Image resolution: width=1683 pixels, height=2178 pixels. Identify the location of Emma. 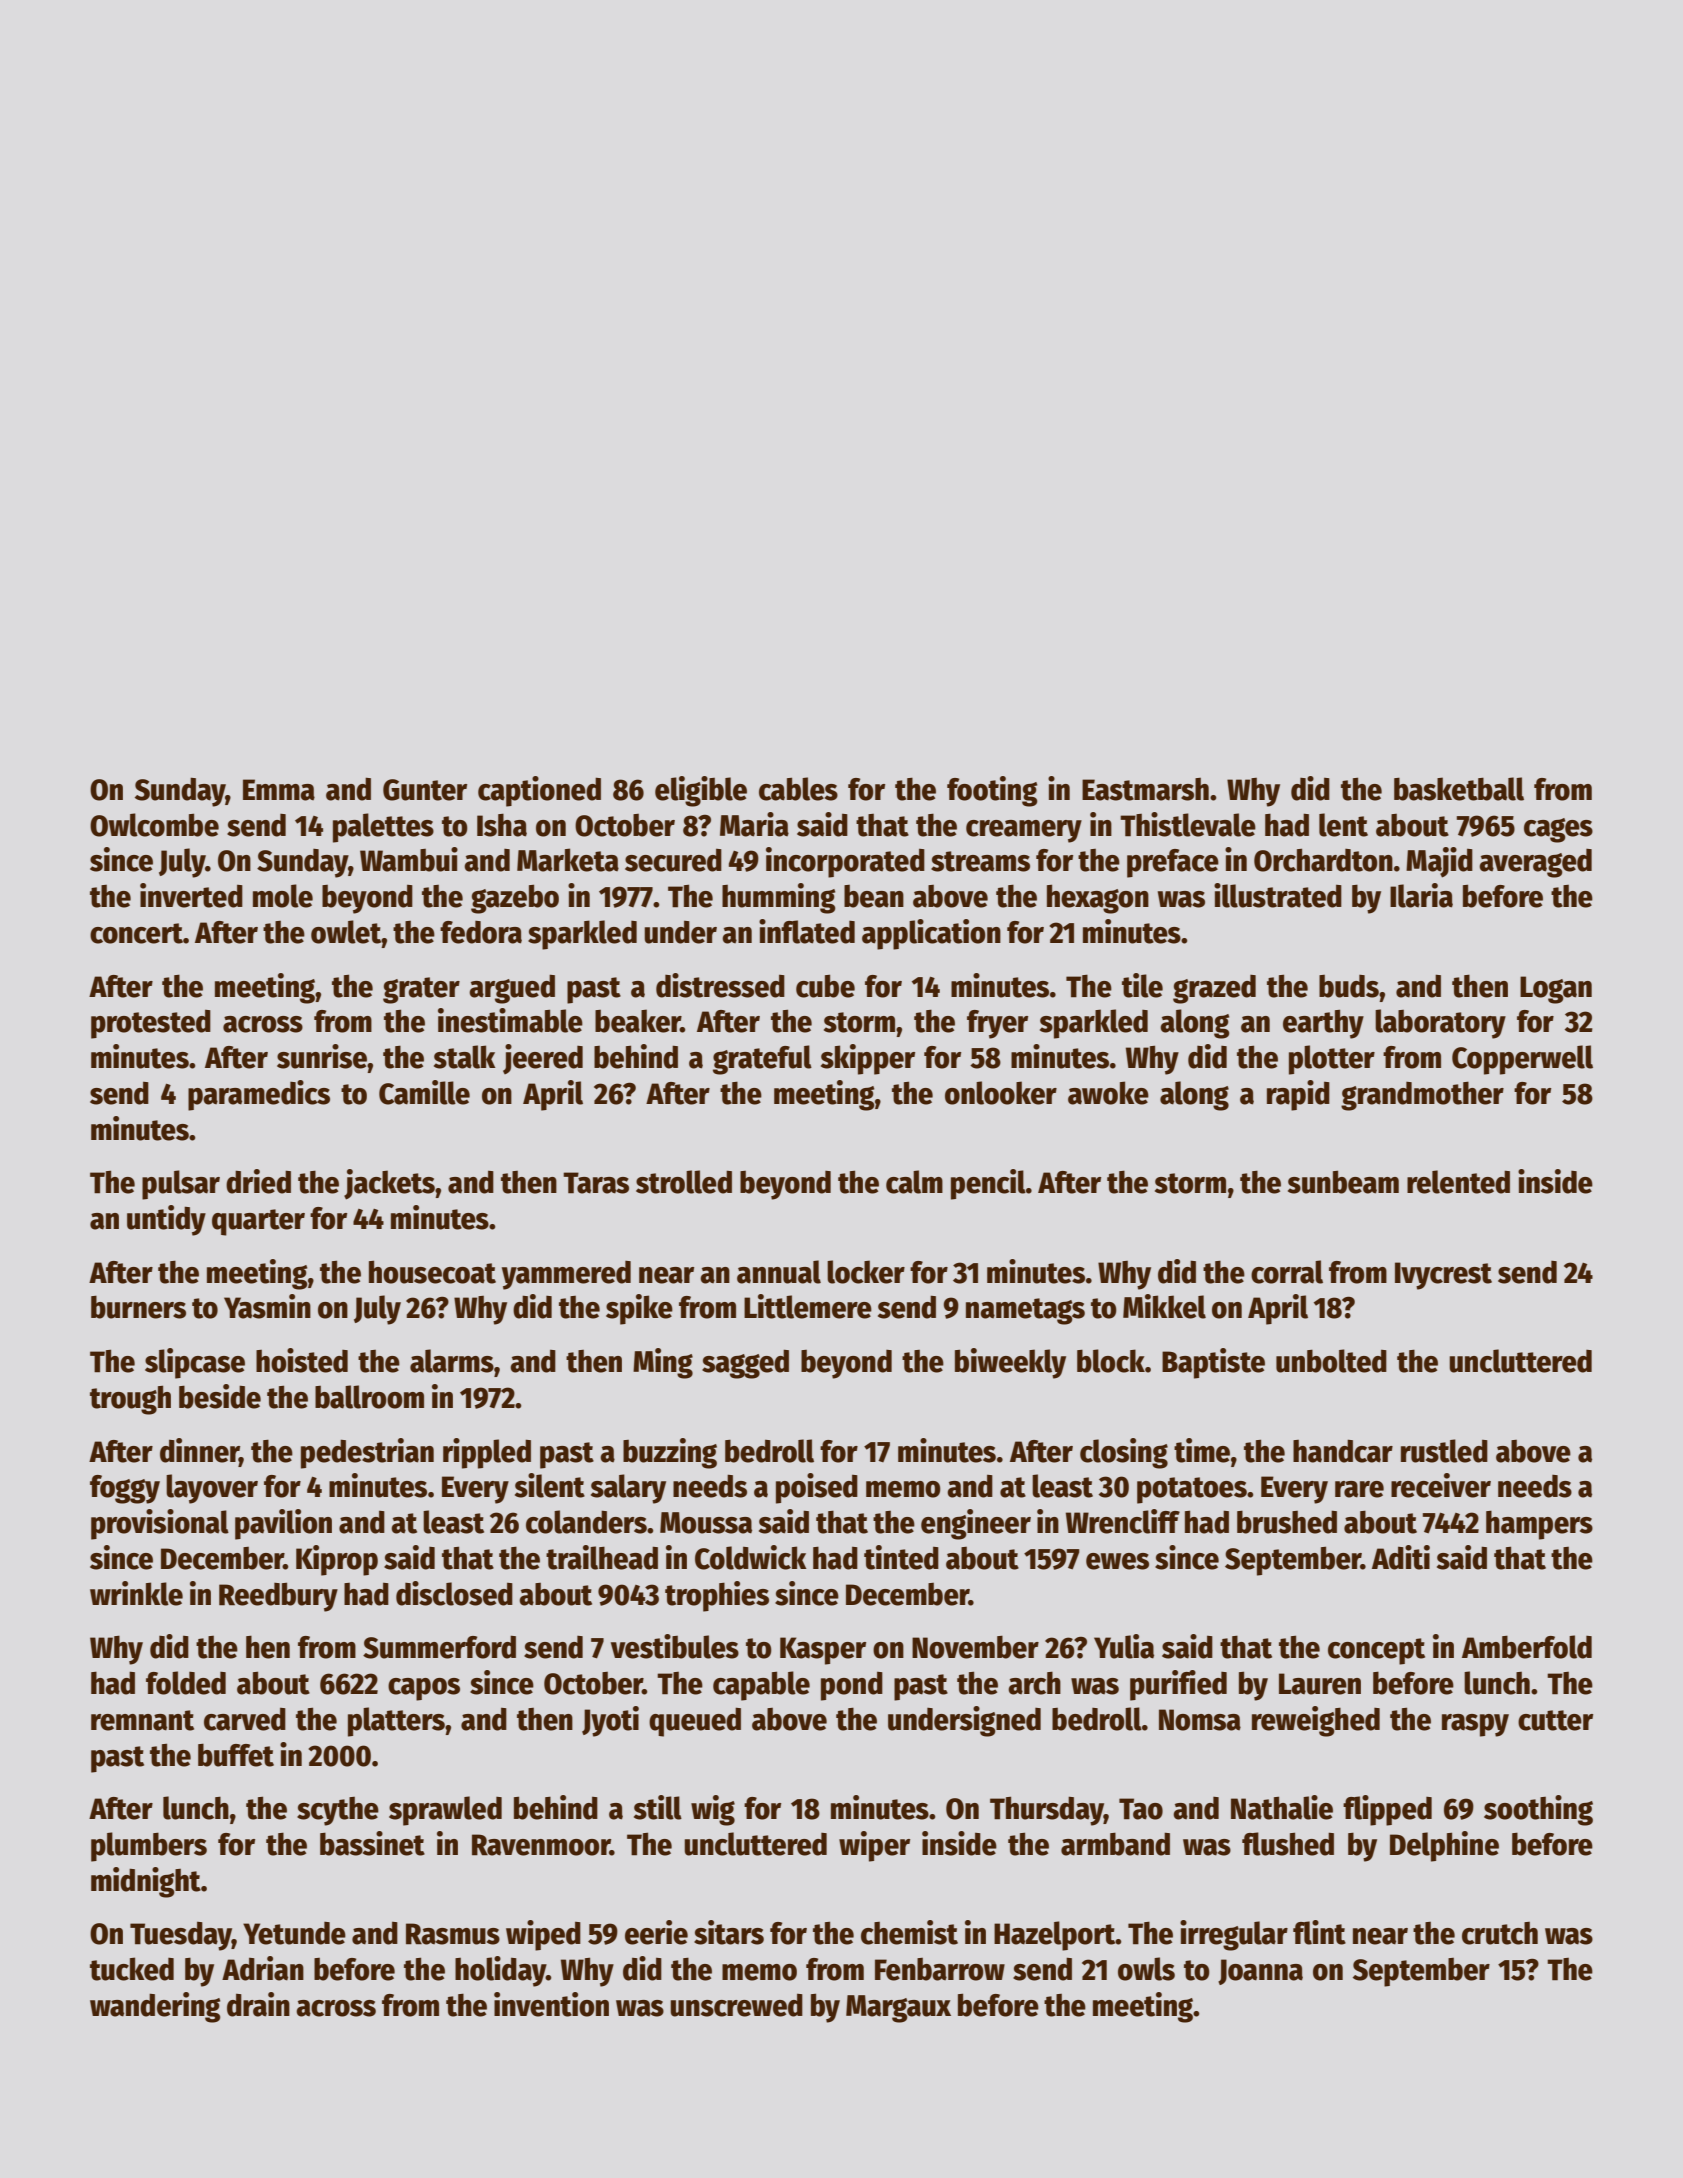
(279, 790).
